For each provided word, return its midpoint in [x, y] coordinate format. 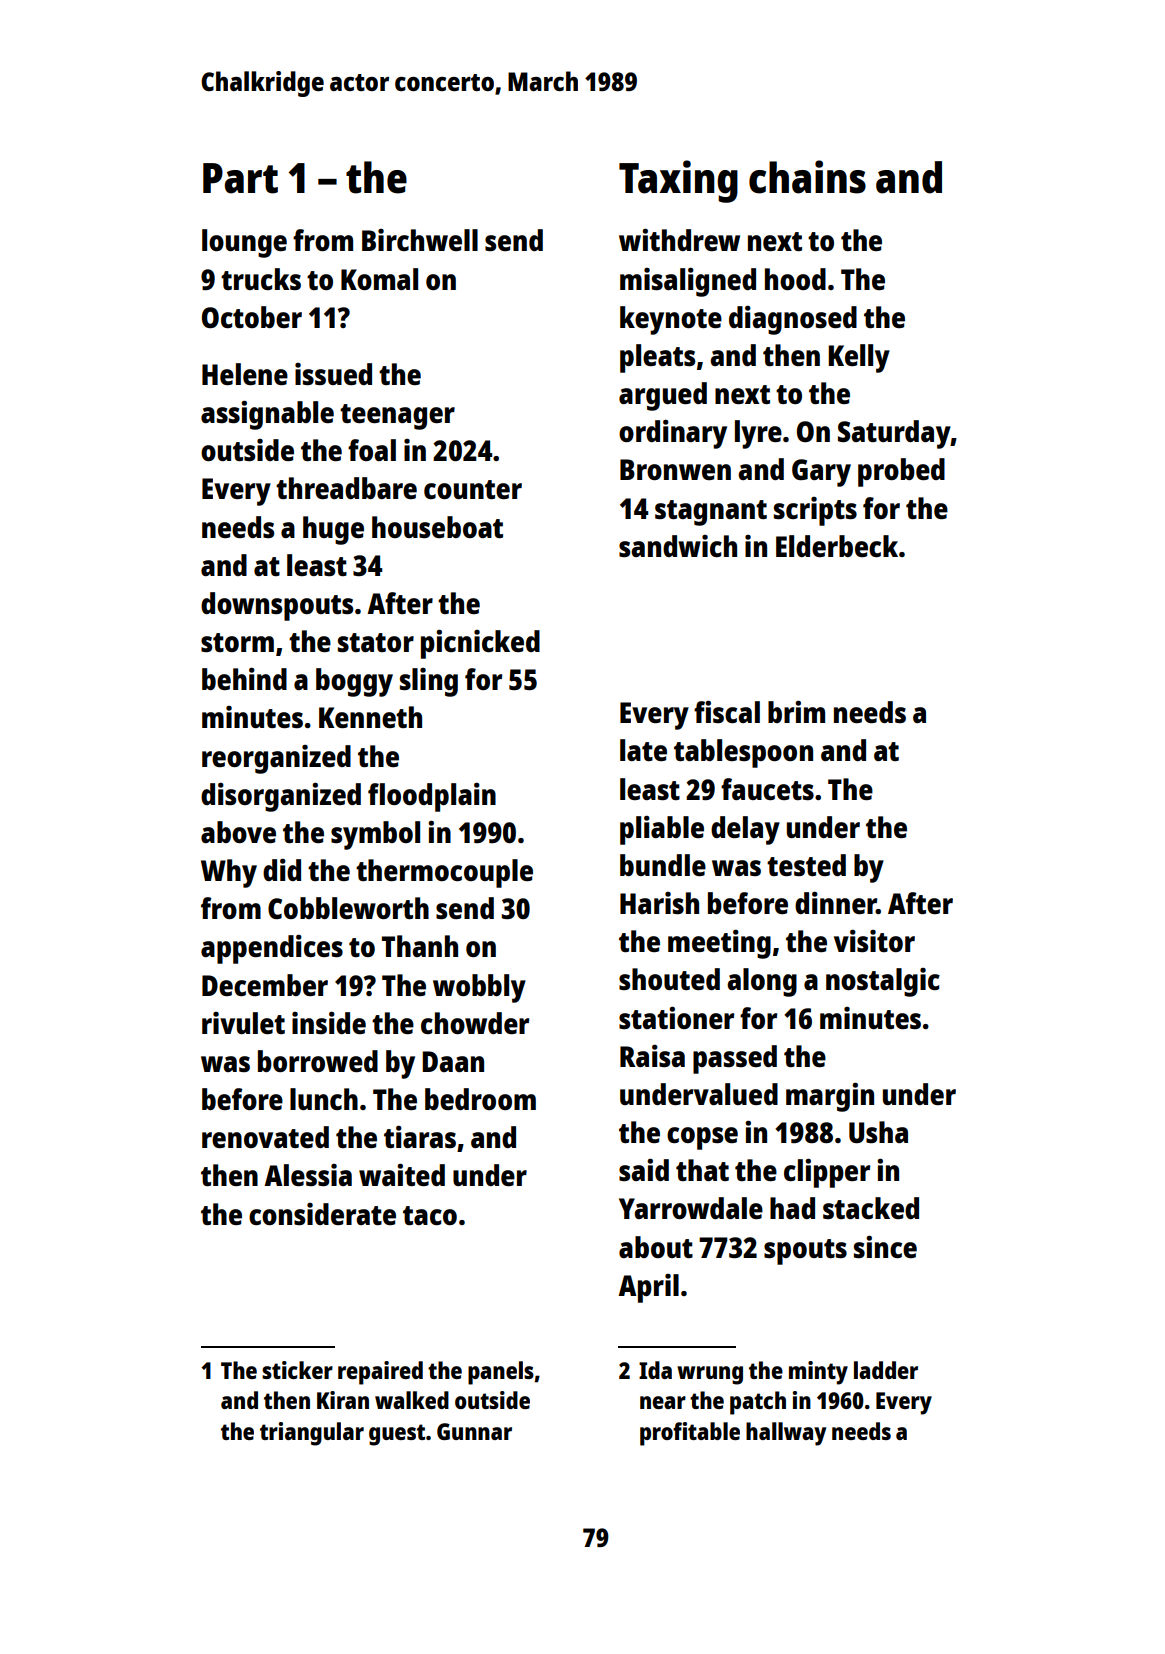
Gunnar [474, 1431]
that [702, 1170]
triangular [312, 1434]
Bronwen [675, 469]
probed [901, 472]
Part [240, 178]
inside [329, 1023]
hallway [786, 1434]
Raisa [652, 1056]
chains [807, 177]
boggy [354, 682]
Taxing [678, 181]
